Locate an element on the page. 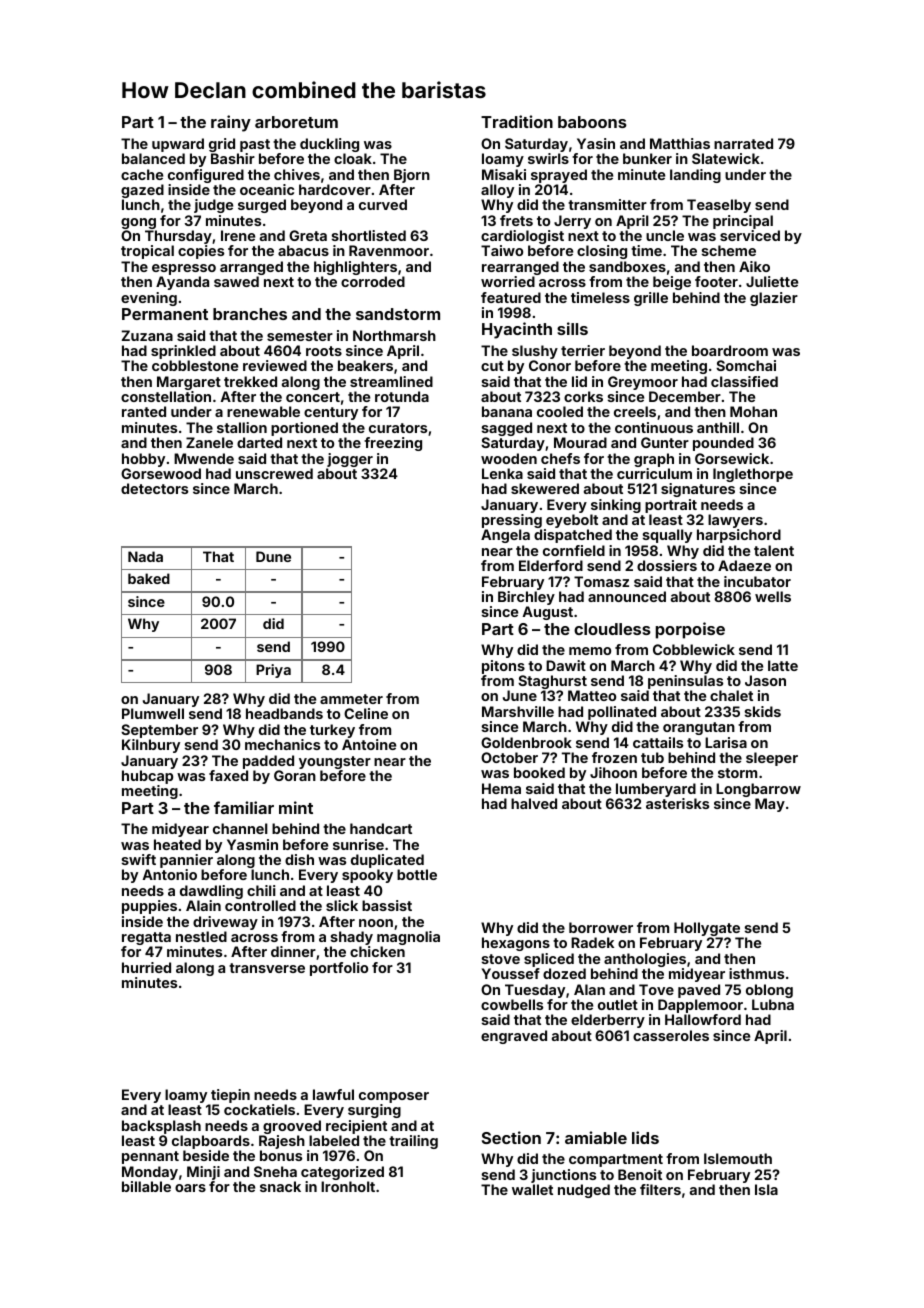 The width and height of the image is (924, 1308). Tradition is located at coordinates (517, 121).
